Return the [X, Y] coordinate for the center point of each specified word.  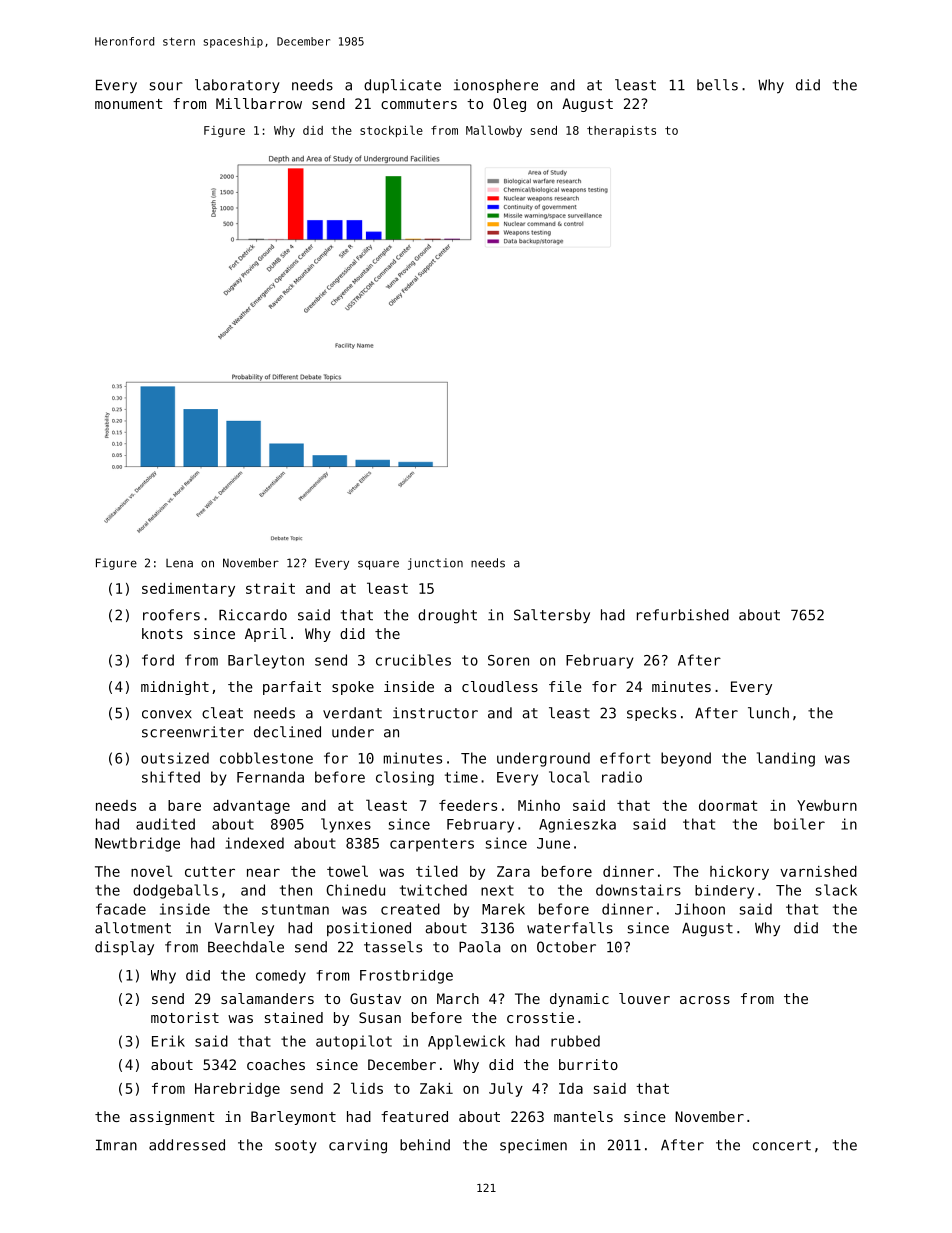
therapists [621, 131]
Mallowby [494, 131]
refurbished [683, 615]
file [565, 686]
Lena [179, 563]
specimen [533, 1146]
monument [129, 104]
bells [717, 85]
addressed [187, 1145]
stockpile [391, 131]
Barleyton [266, 661]
